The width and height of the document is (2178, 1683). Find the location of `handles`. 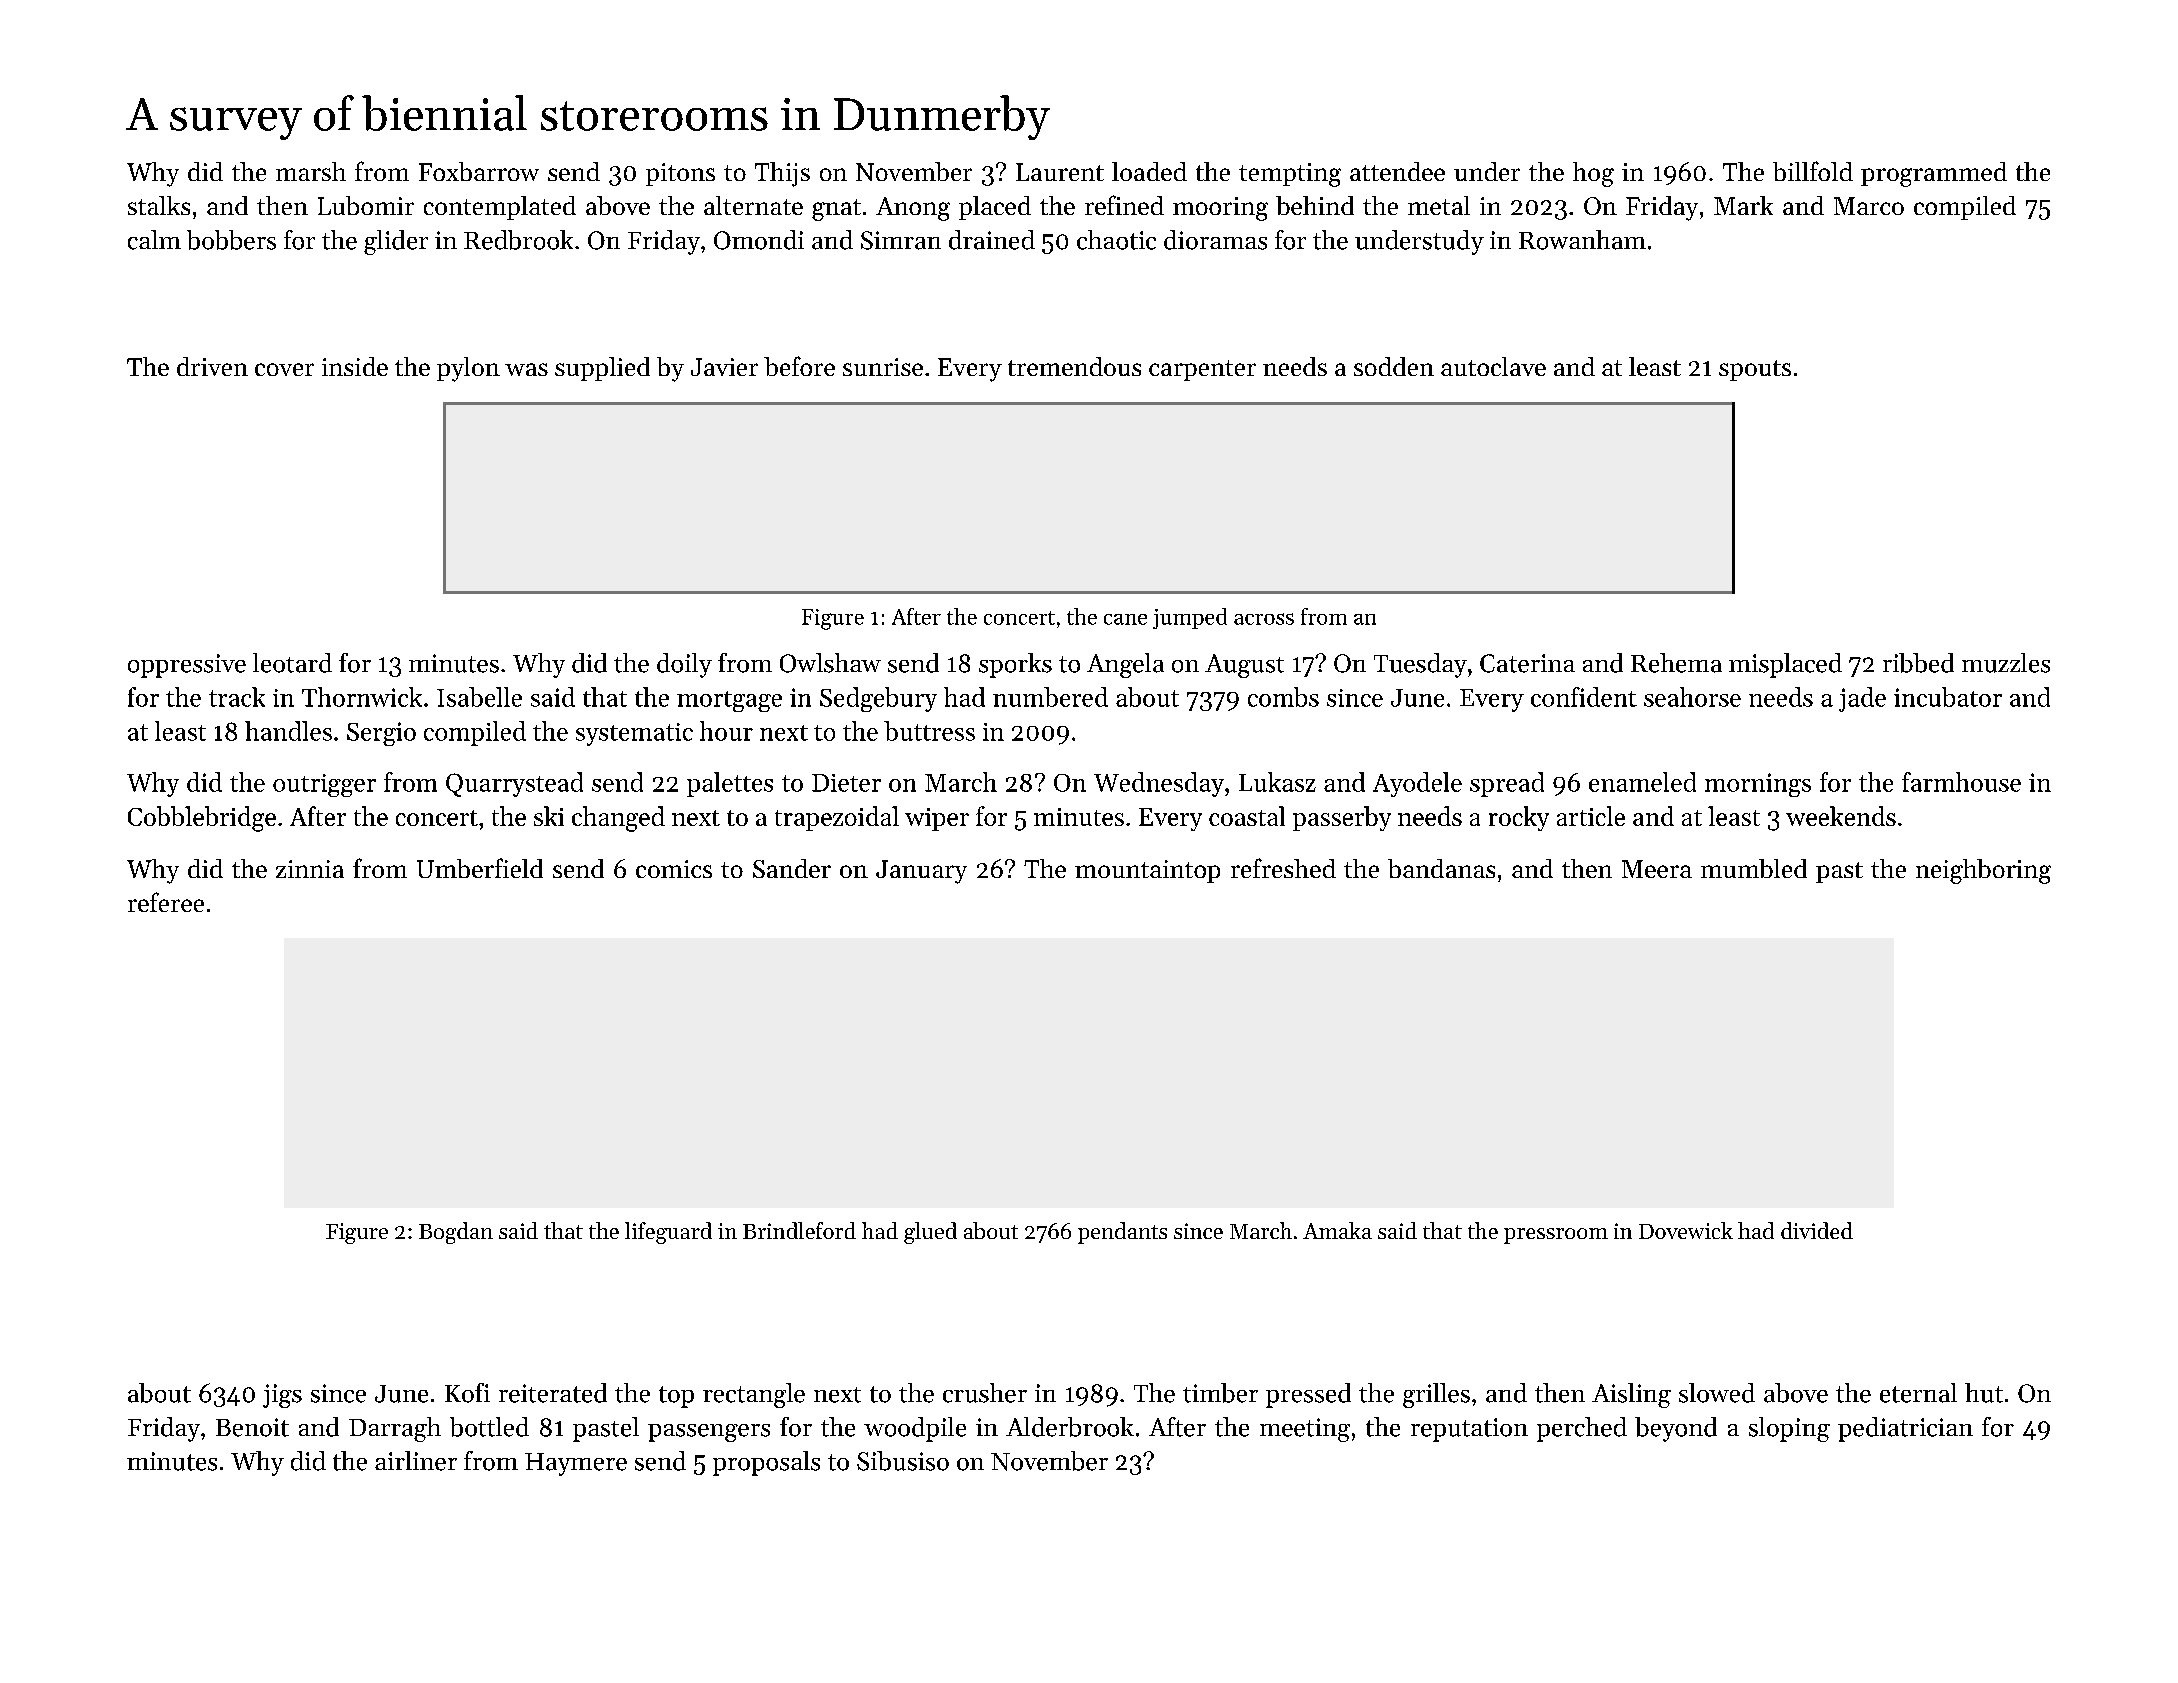

handles is located at coordinates (288, 731).
